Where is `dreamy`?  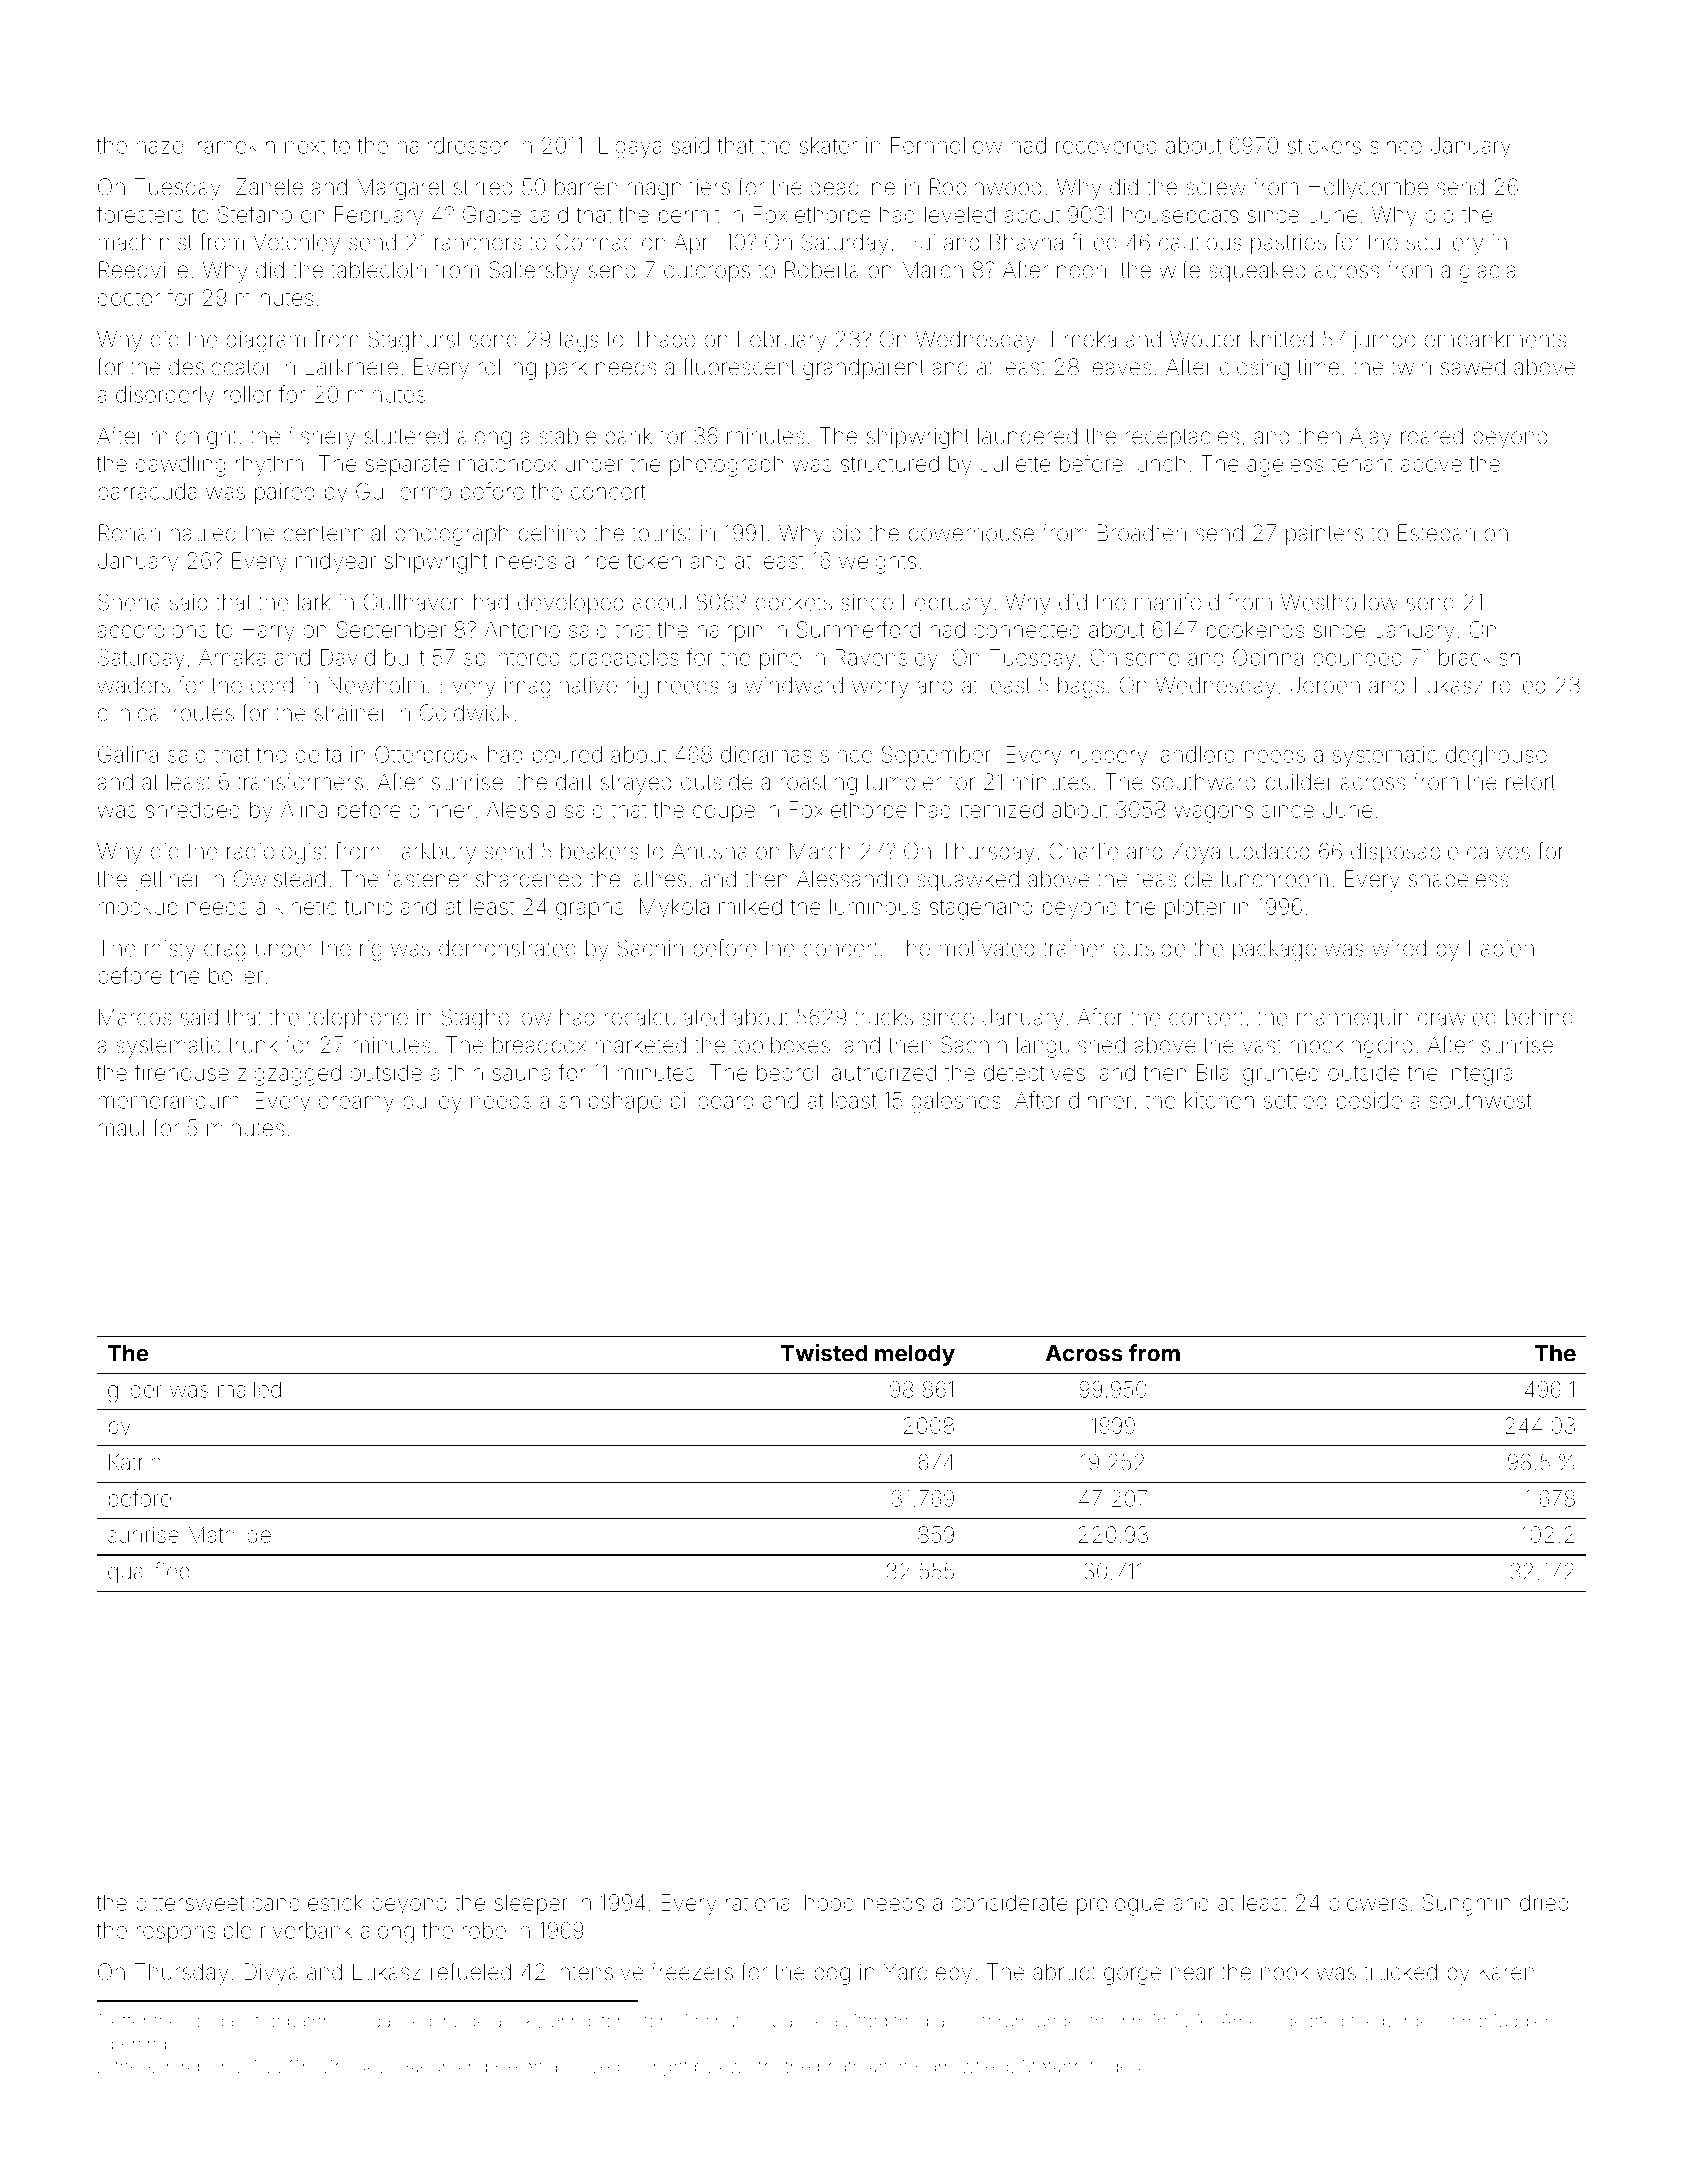
dreamy is located at coordinates (356, 1102).
